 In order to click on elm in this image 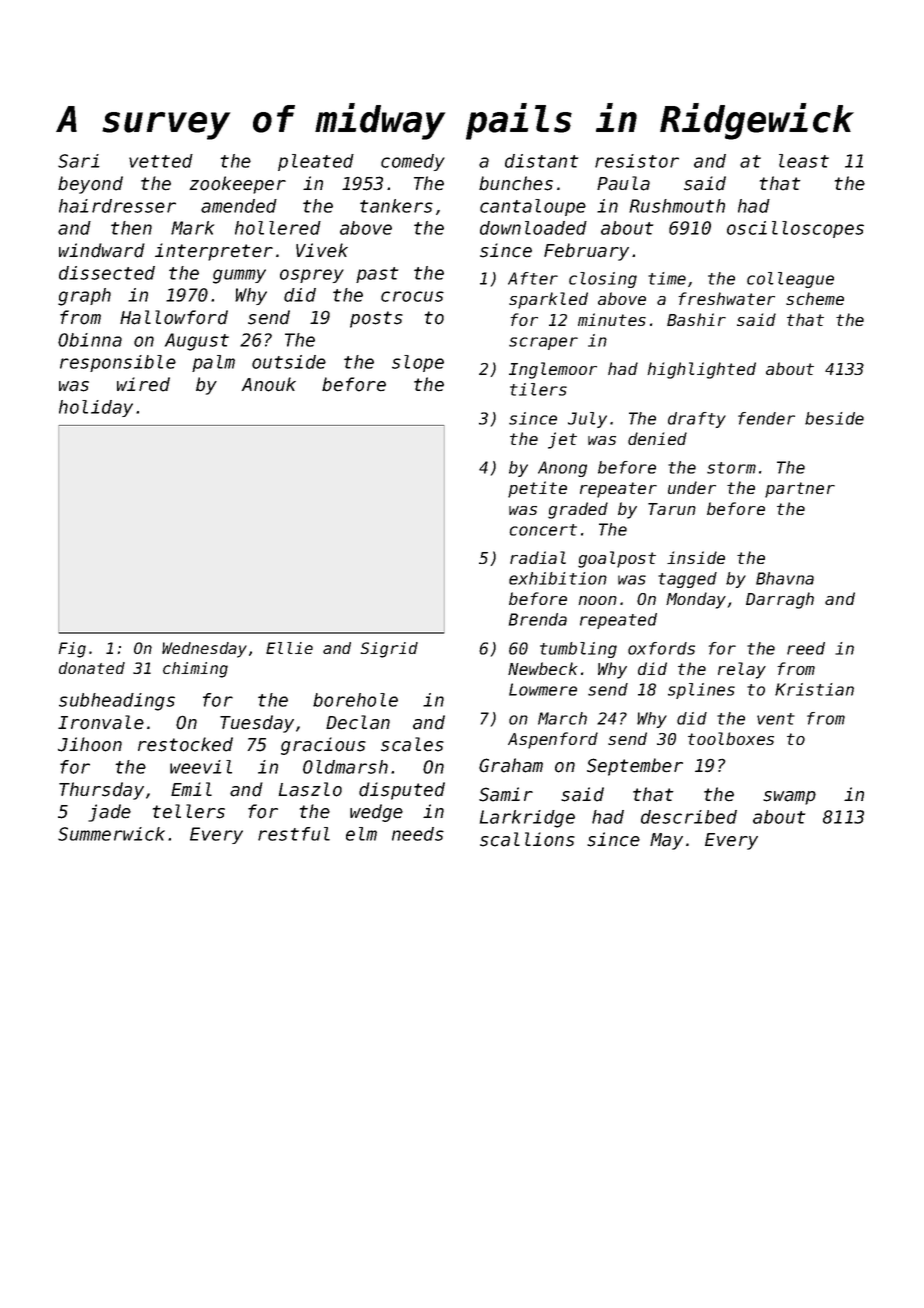, I will do `click(361, 834)`.
